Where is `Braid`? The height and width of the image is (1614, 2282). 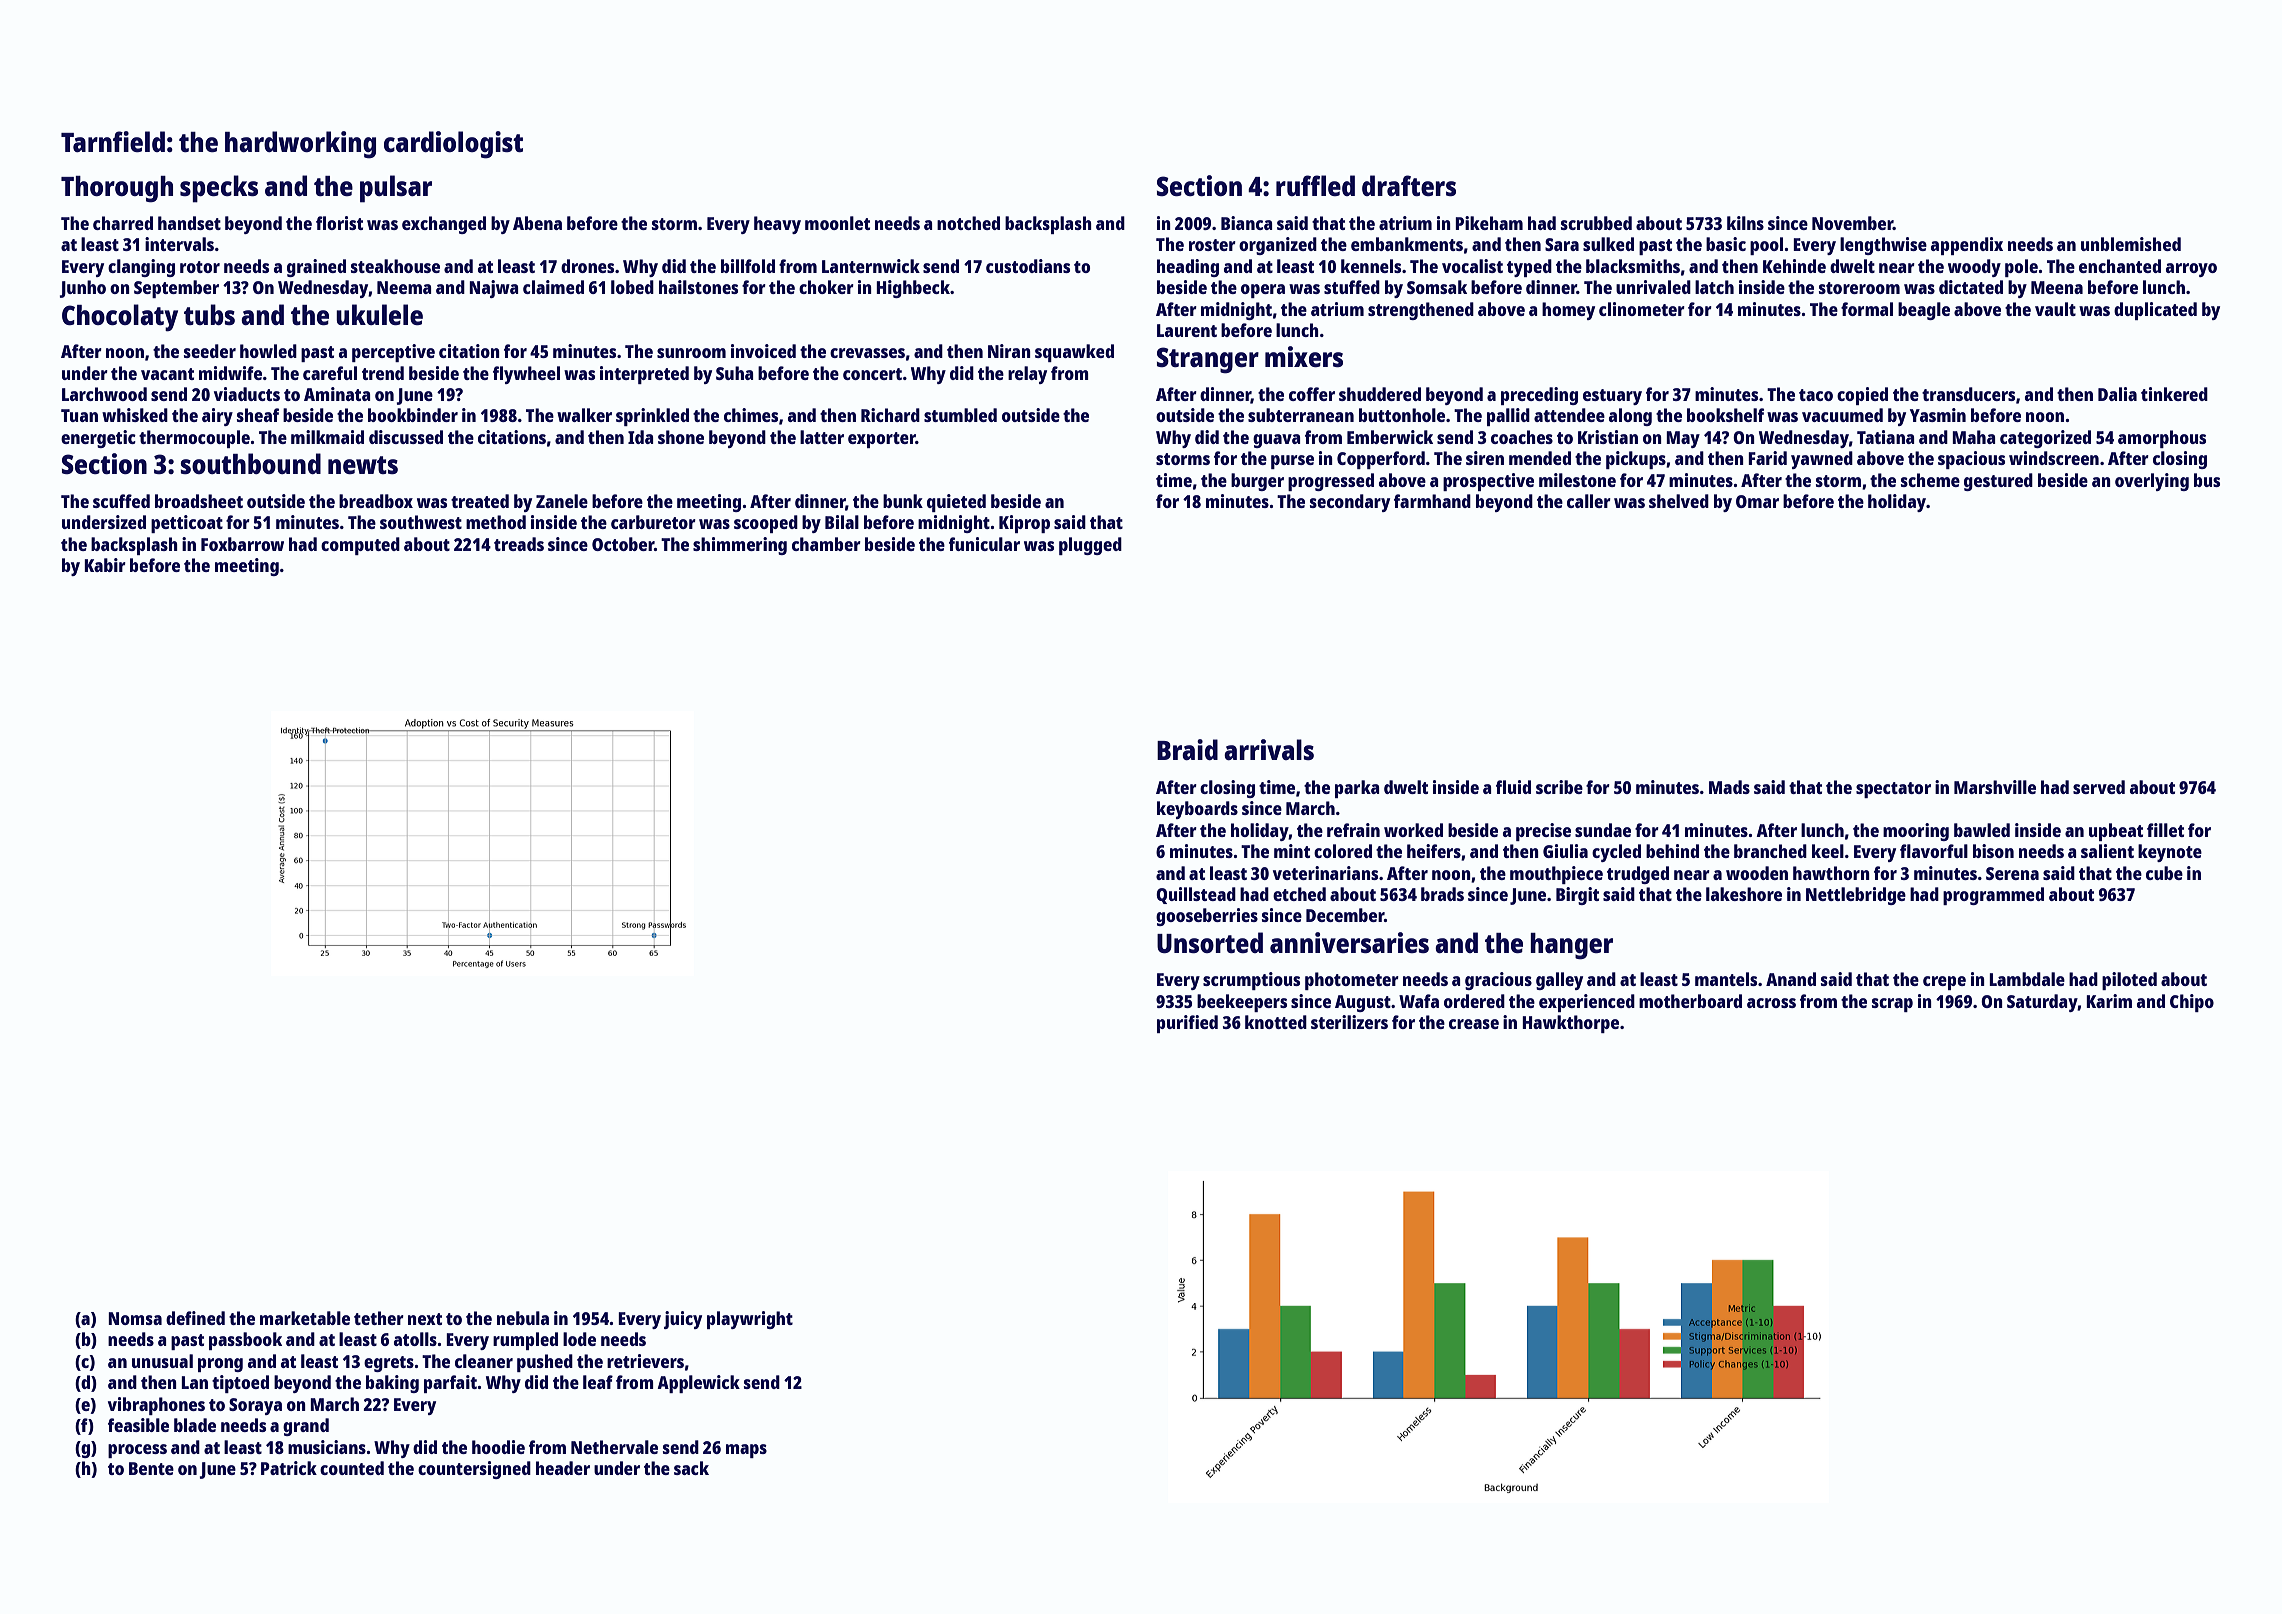 Braid is located at coordinates (1187, 749).
